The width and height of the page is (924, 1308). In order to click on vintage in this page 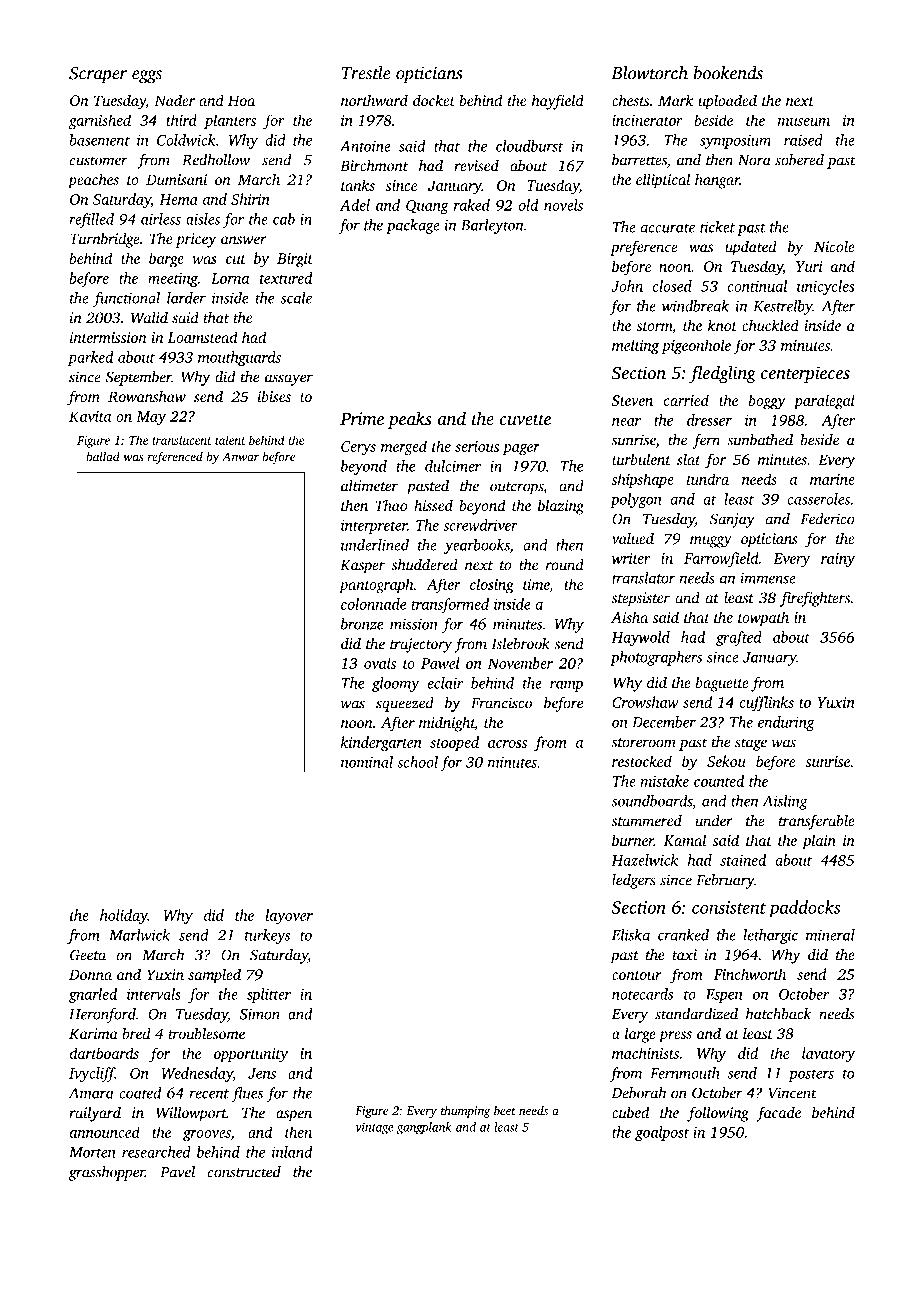, I will do `click(374, 1128)`.
